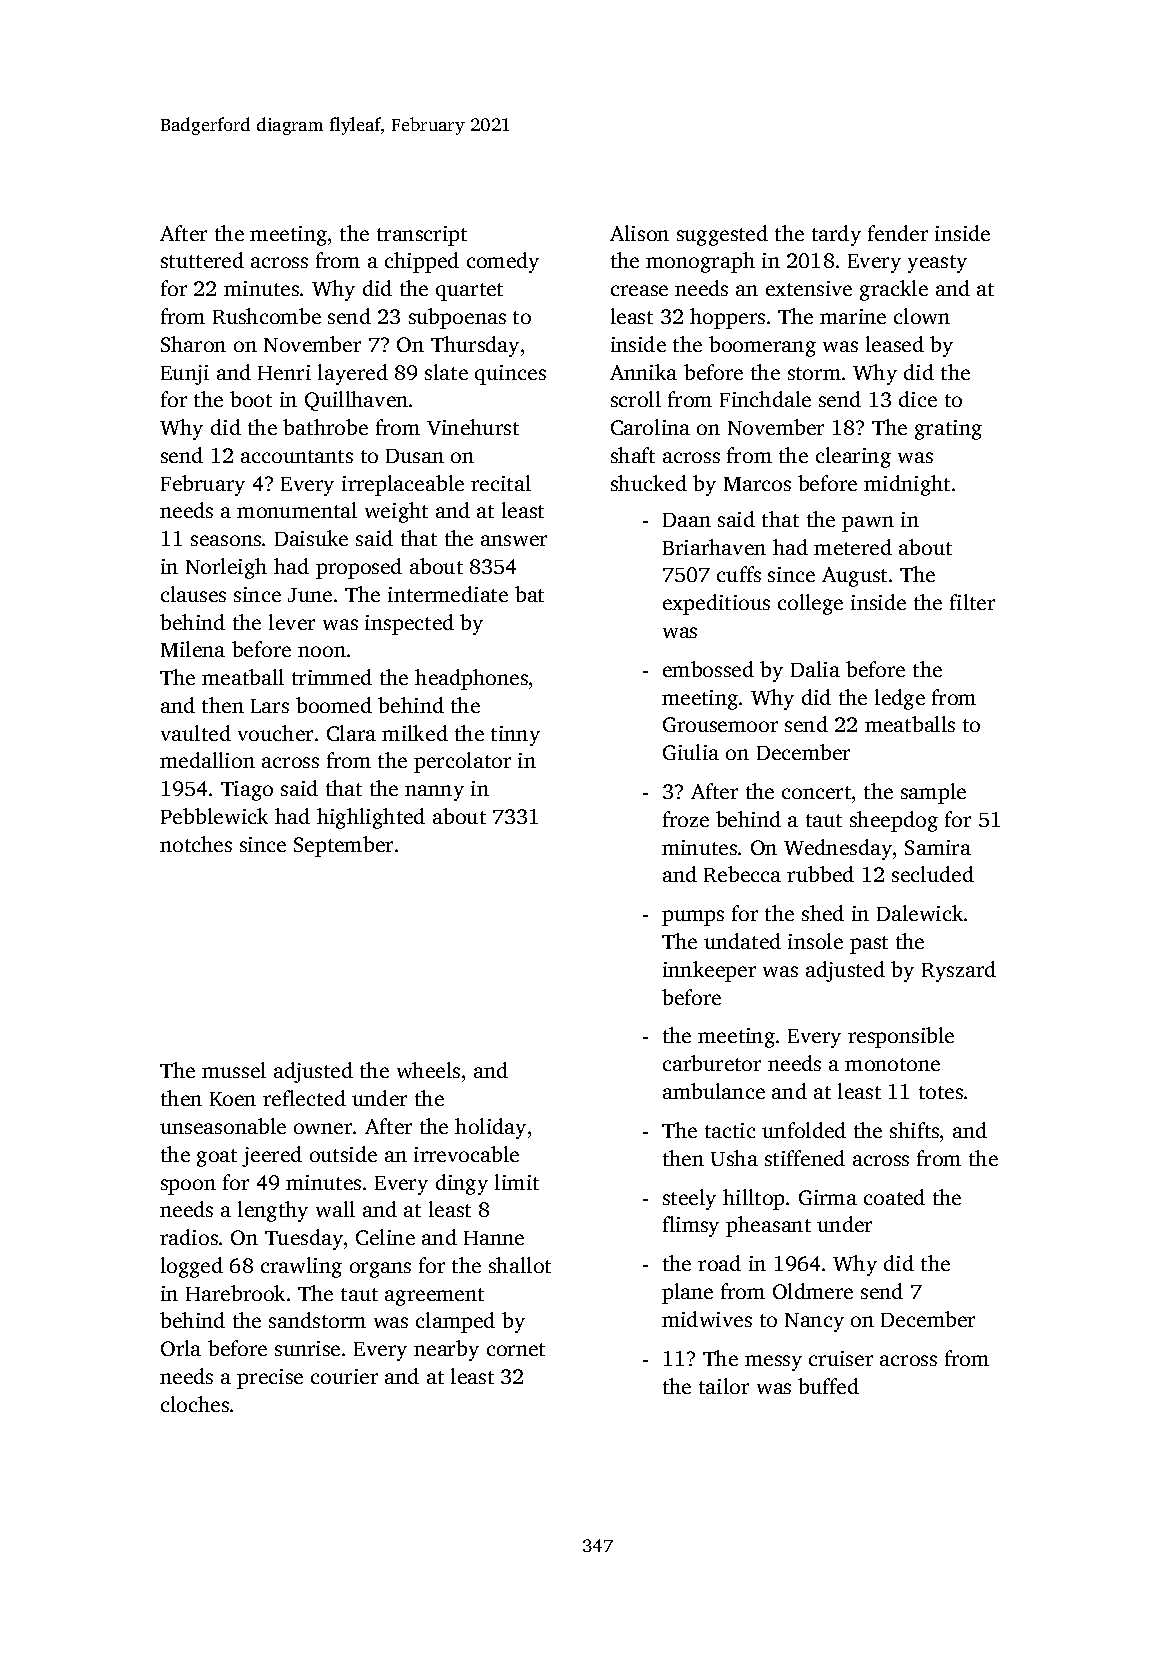  What do you see at coordinates (273, 1211) in the page?
I see `lengthy` at bounding box center [273, 1211].
